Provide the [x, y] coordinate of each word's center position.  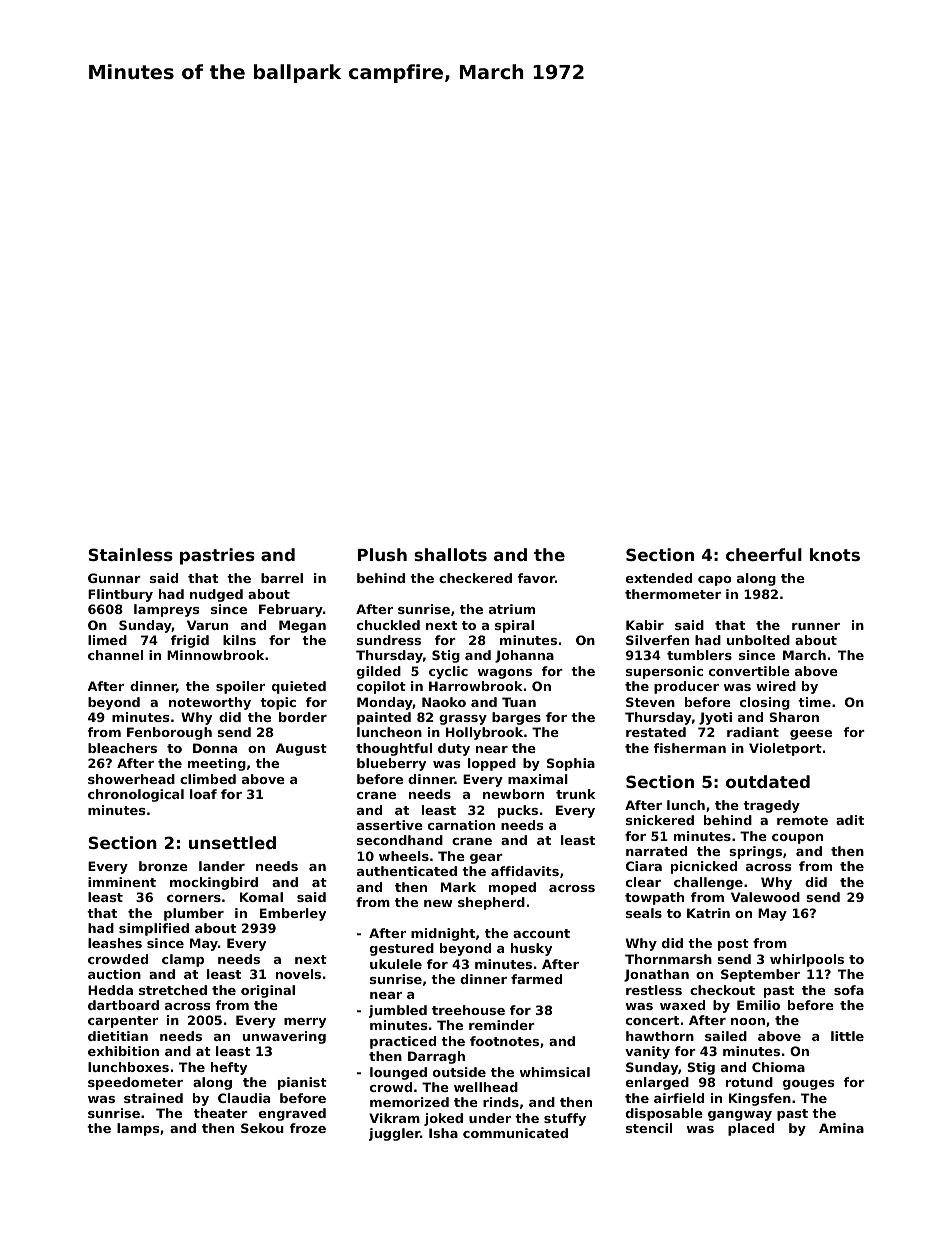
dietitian [118, 1036]
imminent [122, 882]
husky [531, 949]
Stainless [130, 554]
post [733, 945]
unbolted [758, 640]
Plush [382, 554]
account [541, 933]
